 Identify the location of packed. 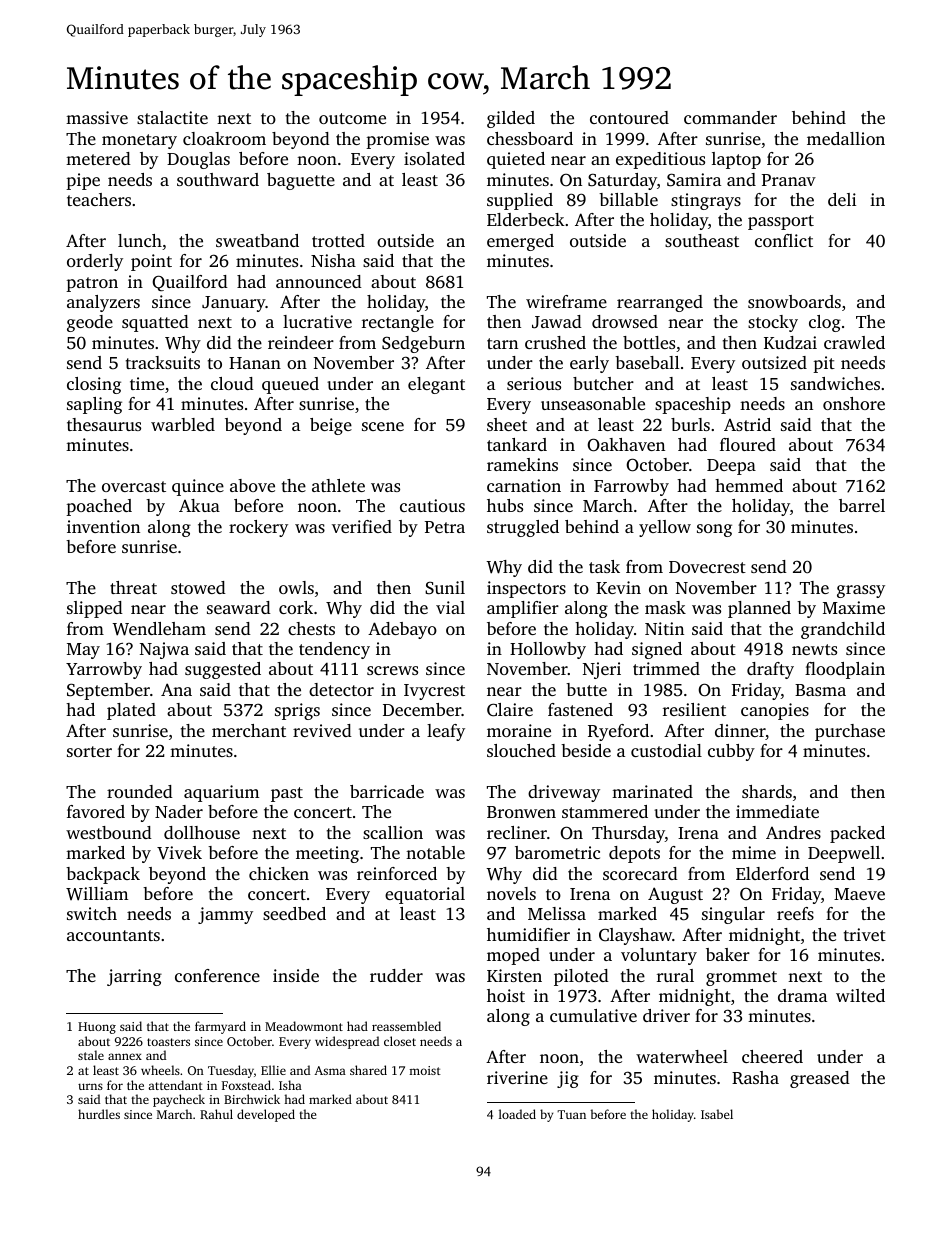
(857, 834).
